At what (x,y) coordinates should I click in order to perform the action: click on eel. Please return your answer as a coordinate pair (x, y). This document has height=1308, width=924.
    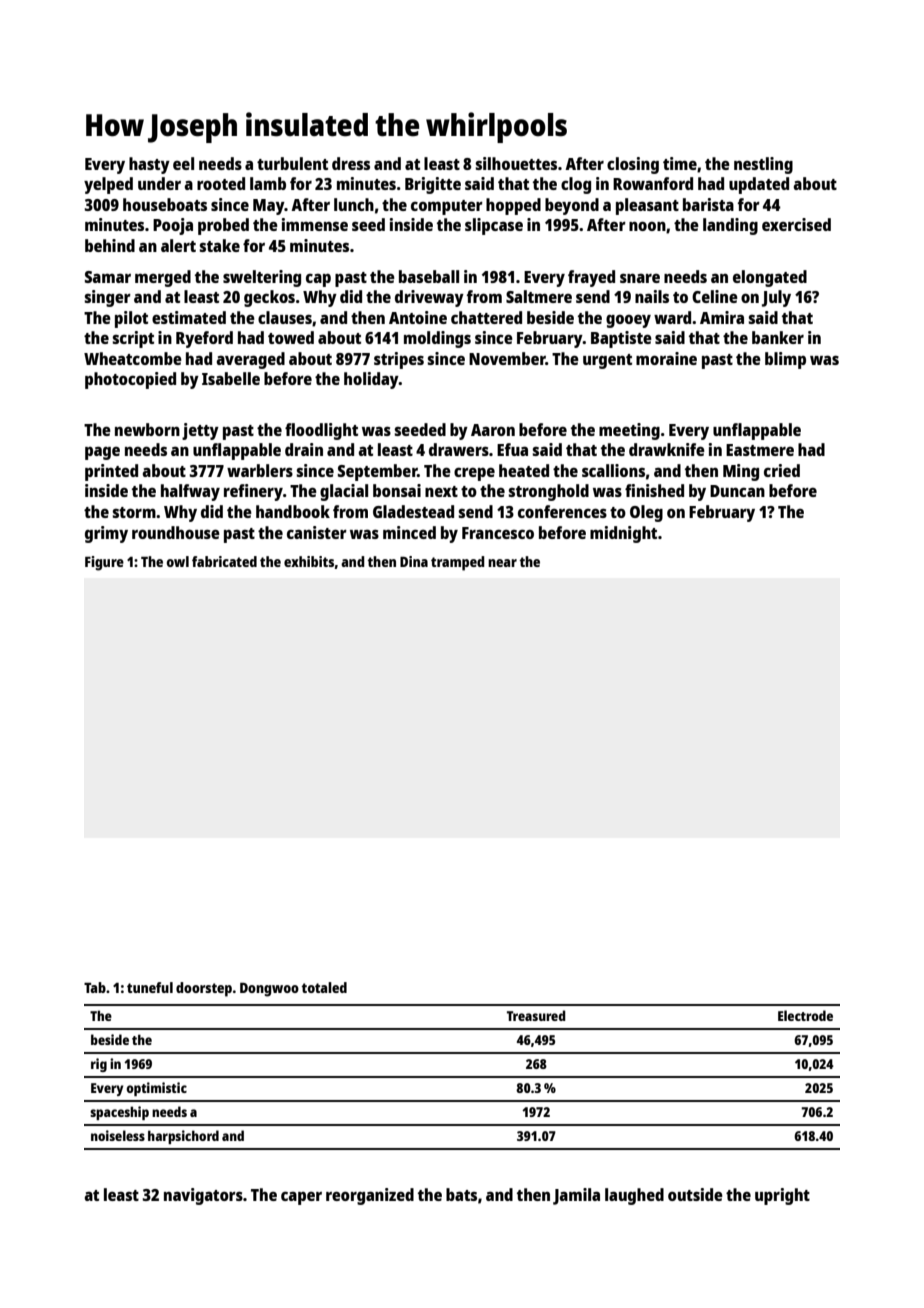
    Looking at the image, I should click on (183, 163).
